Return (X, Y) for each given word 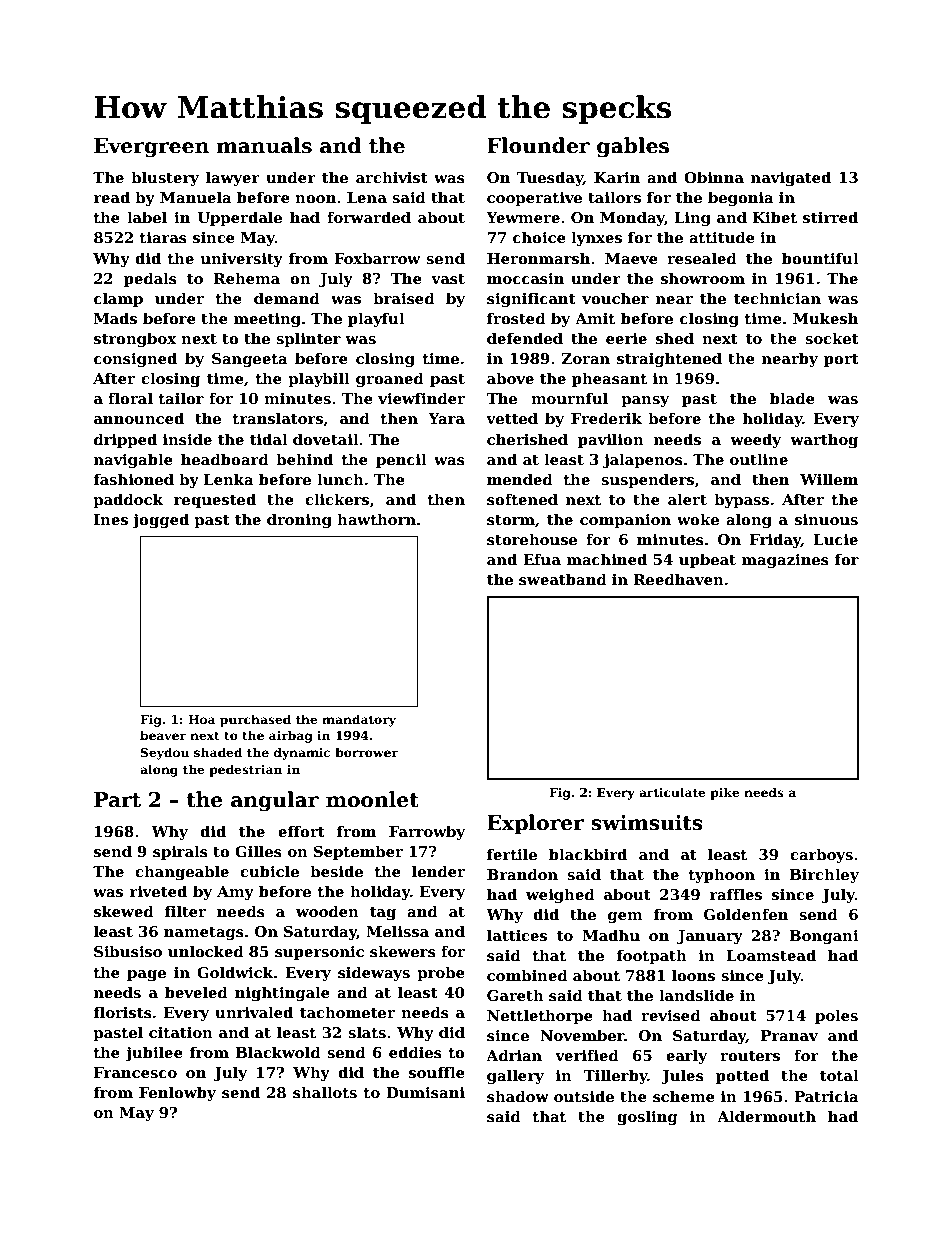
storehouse (532, 539)
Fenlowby (177, 1093)
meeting (267, 320)
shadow (518, 1096)
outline (759, 459)
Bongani (824, 937)
